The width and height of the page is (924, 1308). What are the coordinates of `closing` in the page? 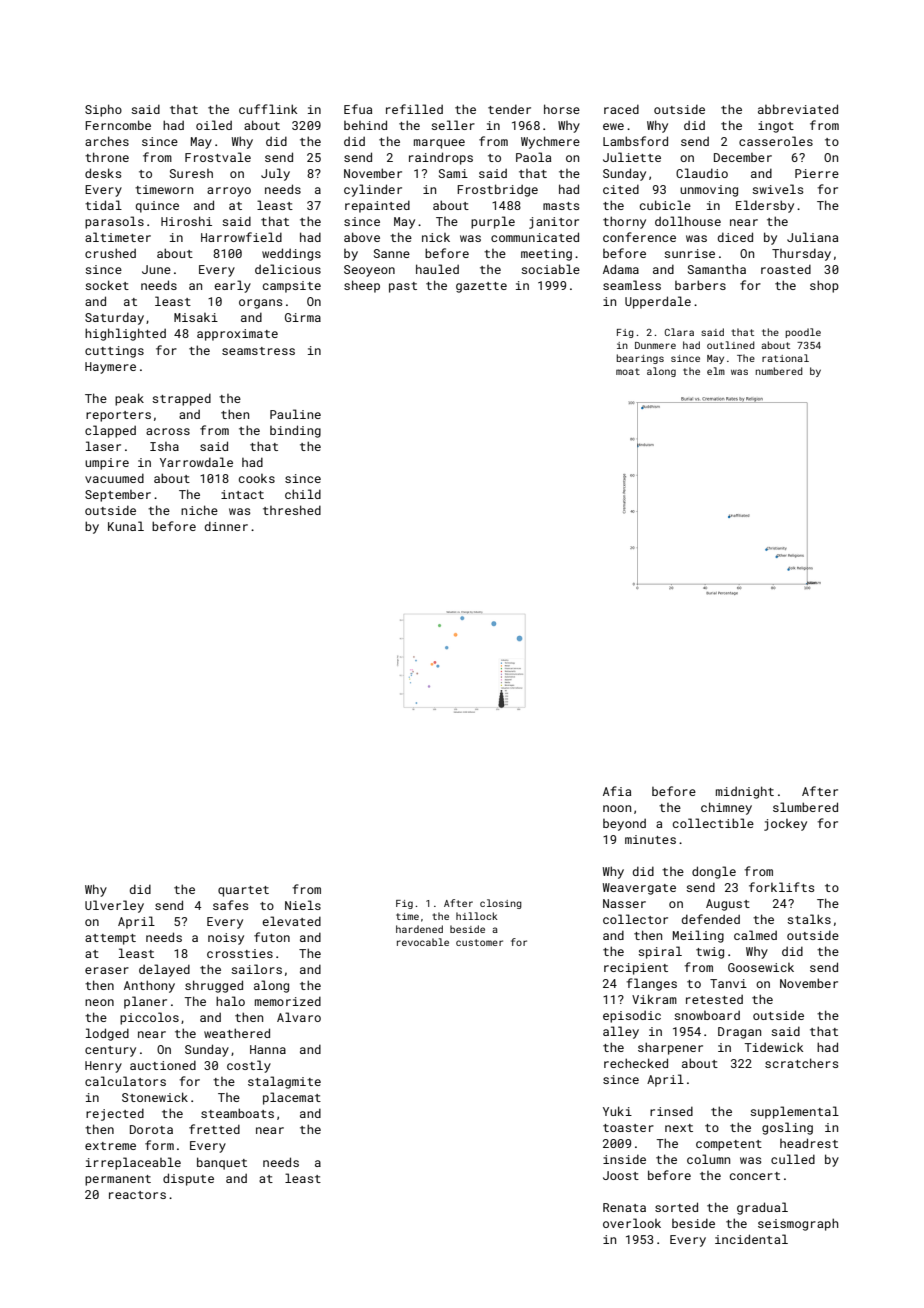 It's located at (501, 904).
